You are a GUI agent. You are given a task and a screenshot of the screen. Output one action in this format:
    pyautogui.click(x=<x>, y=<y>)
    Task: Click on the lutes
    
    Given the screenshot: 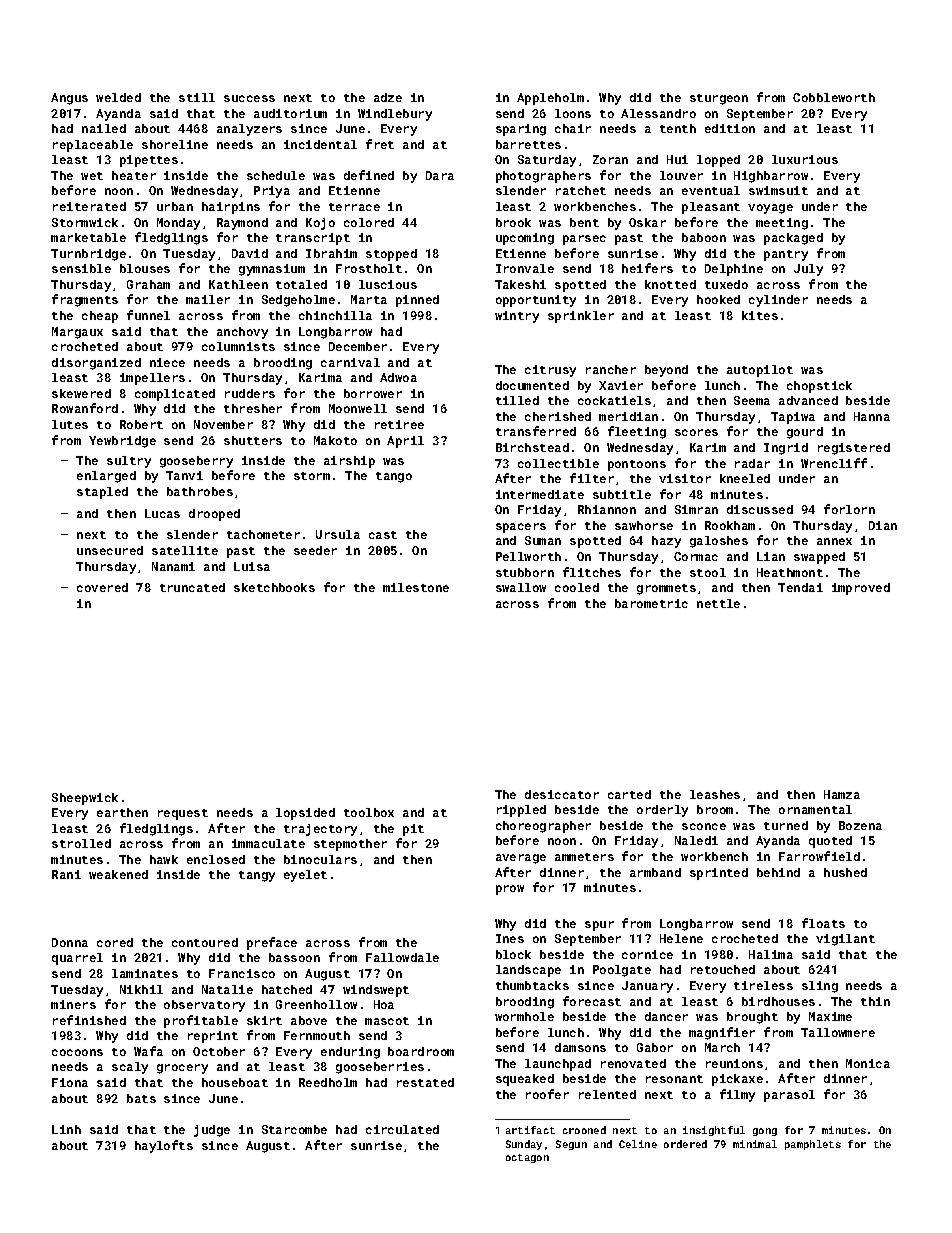 What is the action you would take?
    pyautogui.click(x=70, y=424)
